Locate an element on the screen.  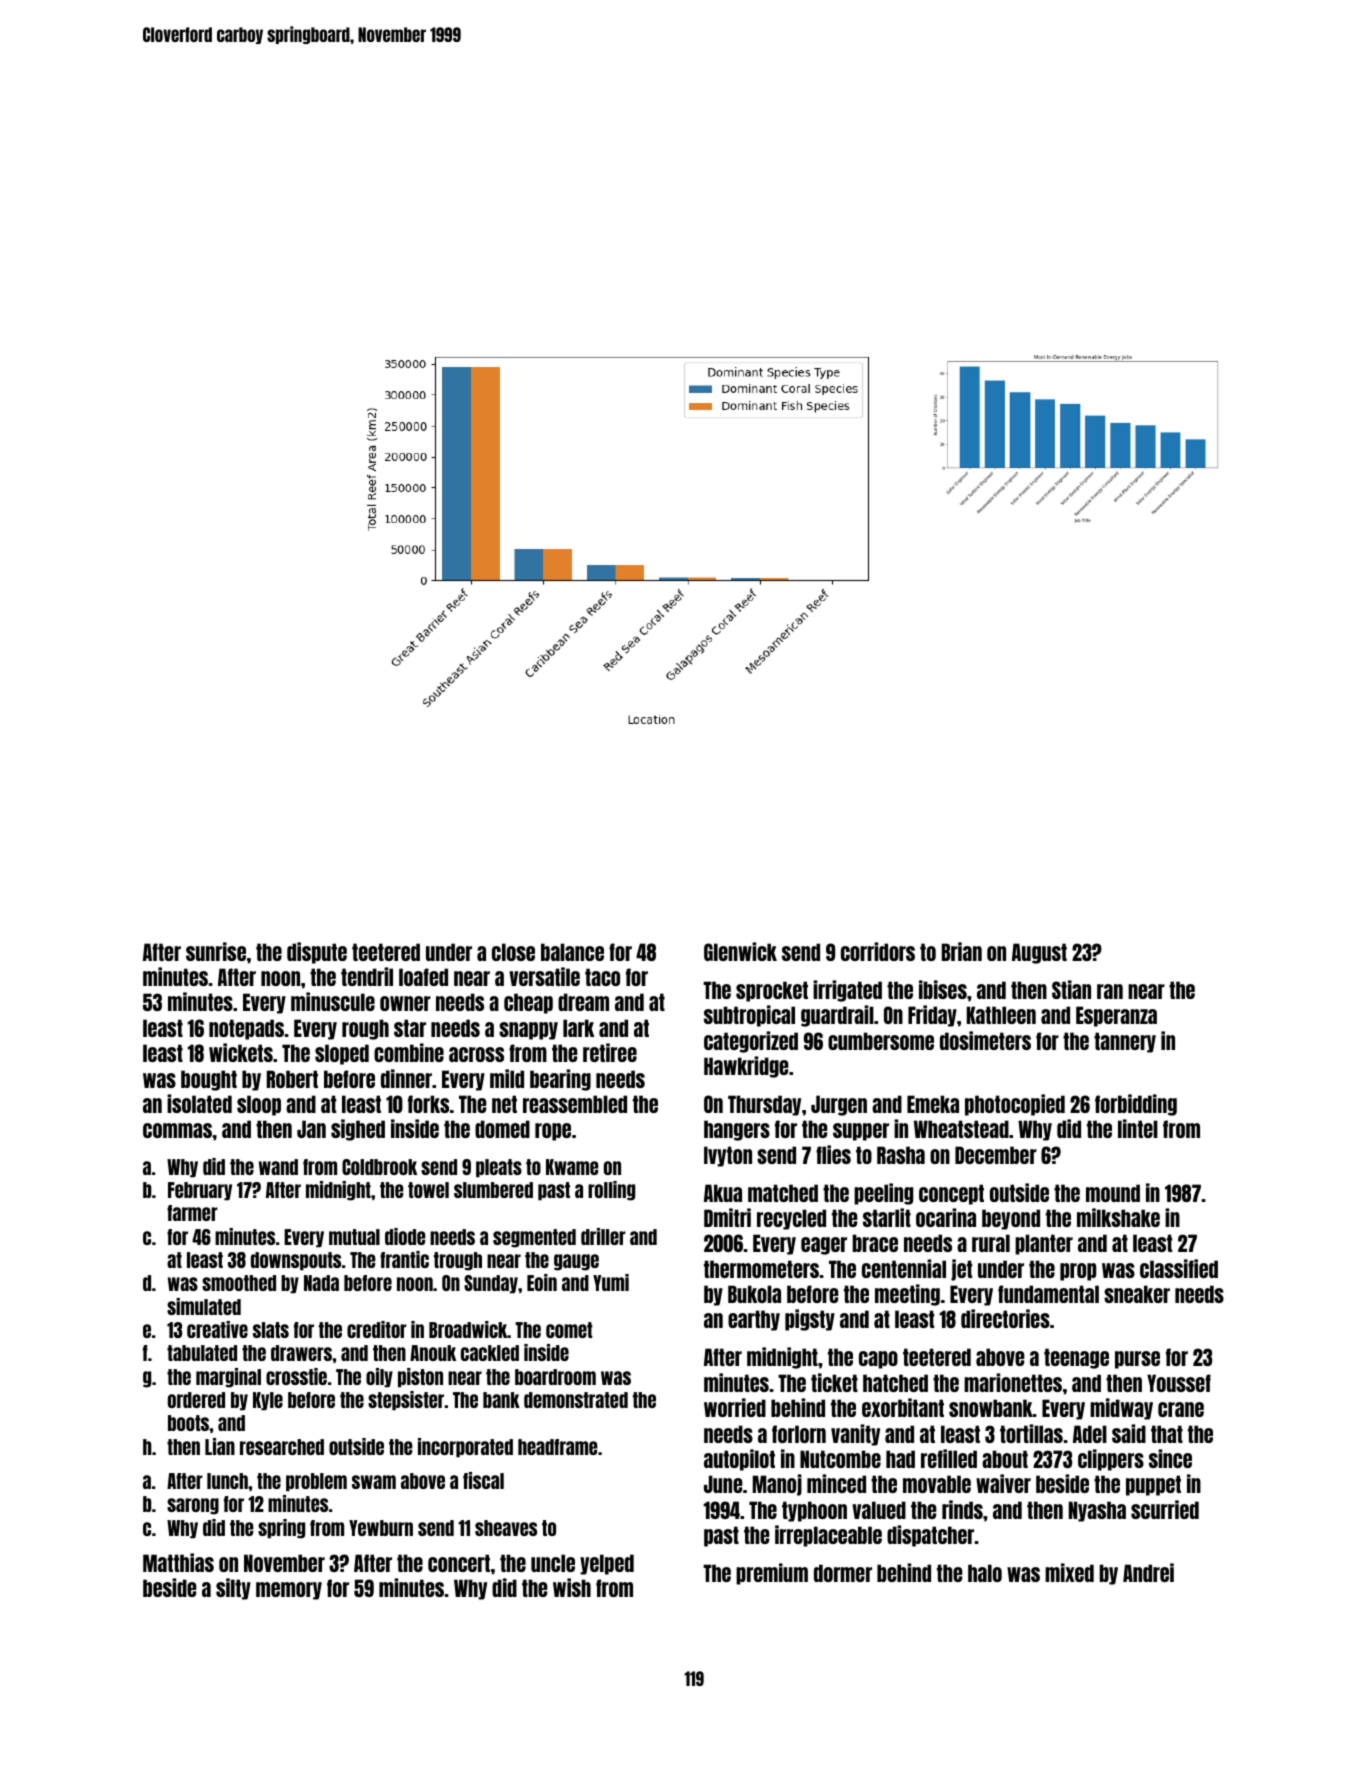
concept is located at coordinates (951, 1194).
